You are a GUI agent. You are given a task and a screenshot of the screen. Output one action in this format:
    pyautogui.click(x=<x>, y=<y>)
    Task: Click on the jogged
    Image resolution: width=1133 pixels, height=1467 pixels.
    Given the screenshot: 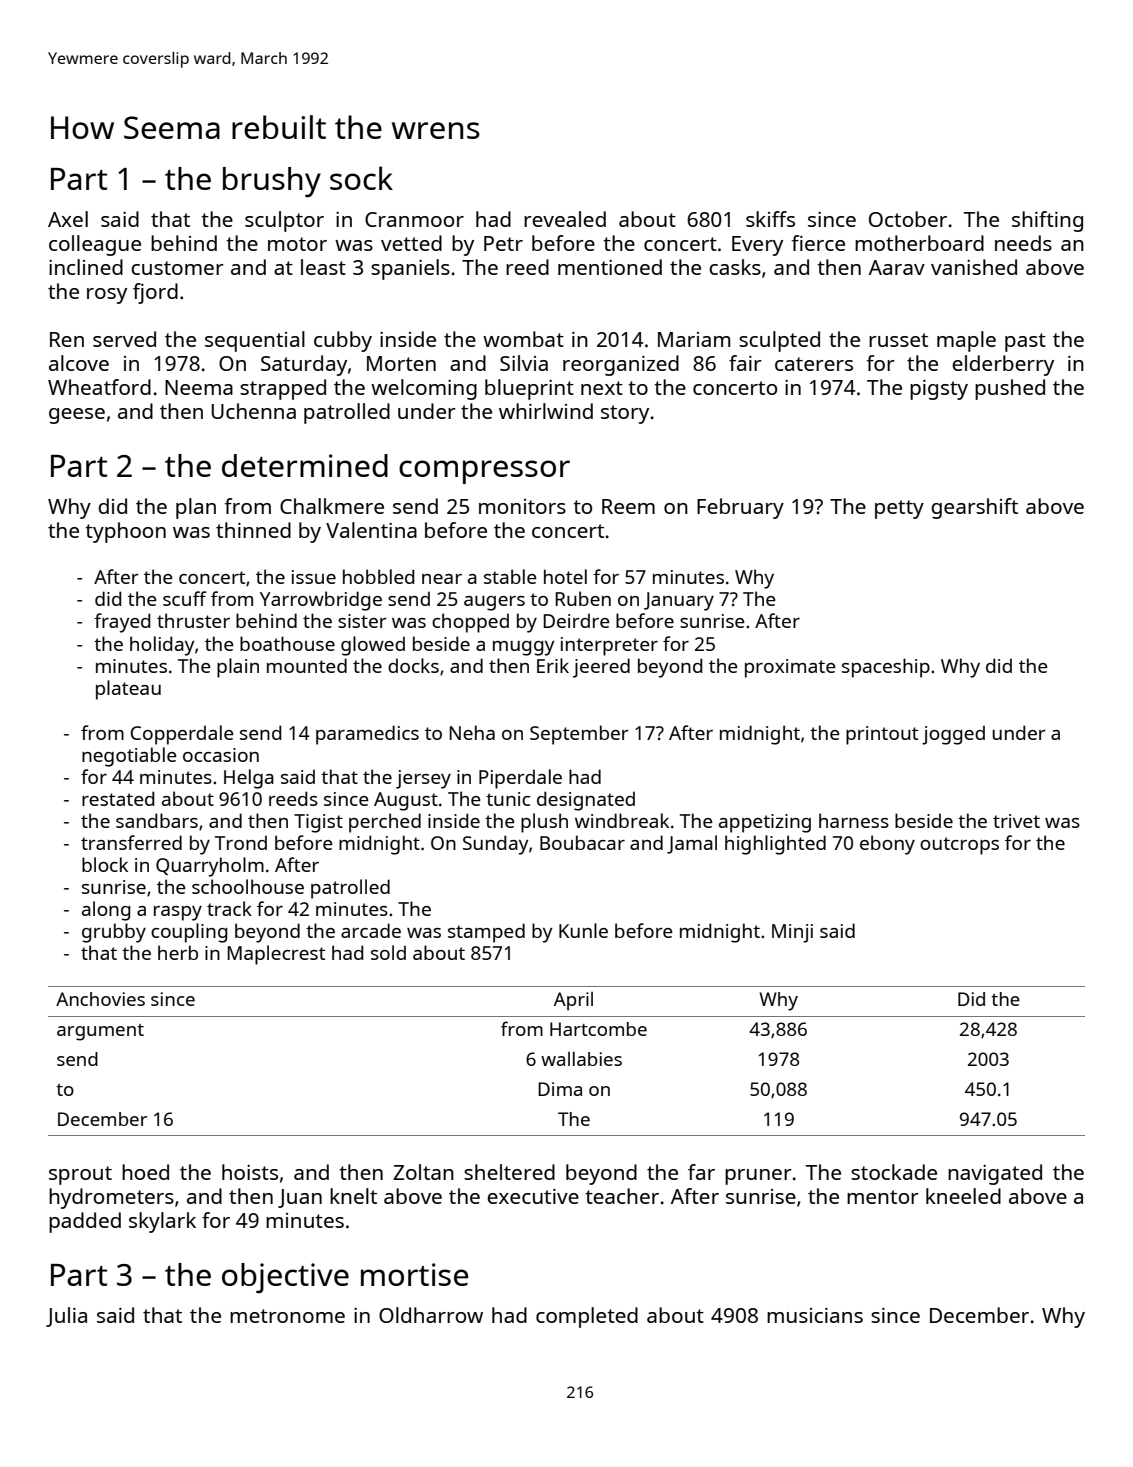 What is the action you would take?
    pyautogui.click(x=953, y=735)
